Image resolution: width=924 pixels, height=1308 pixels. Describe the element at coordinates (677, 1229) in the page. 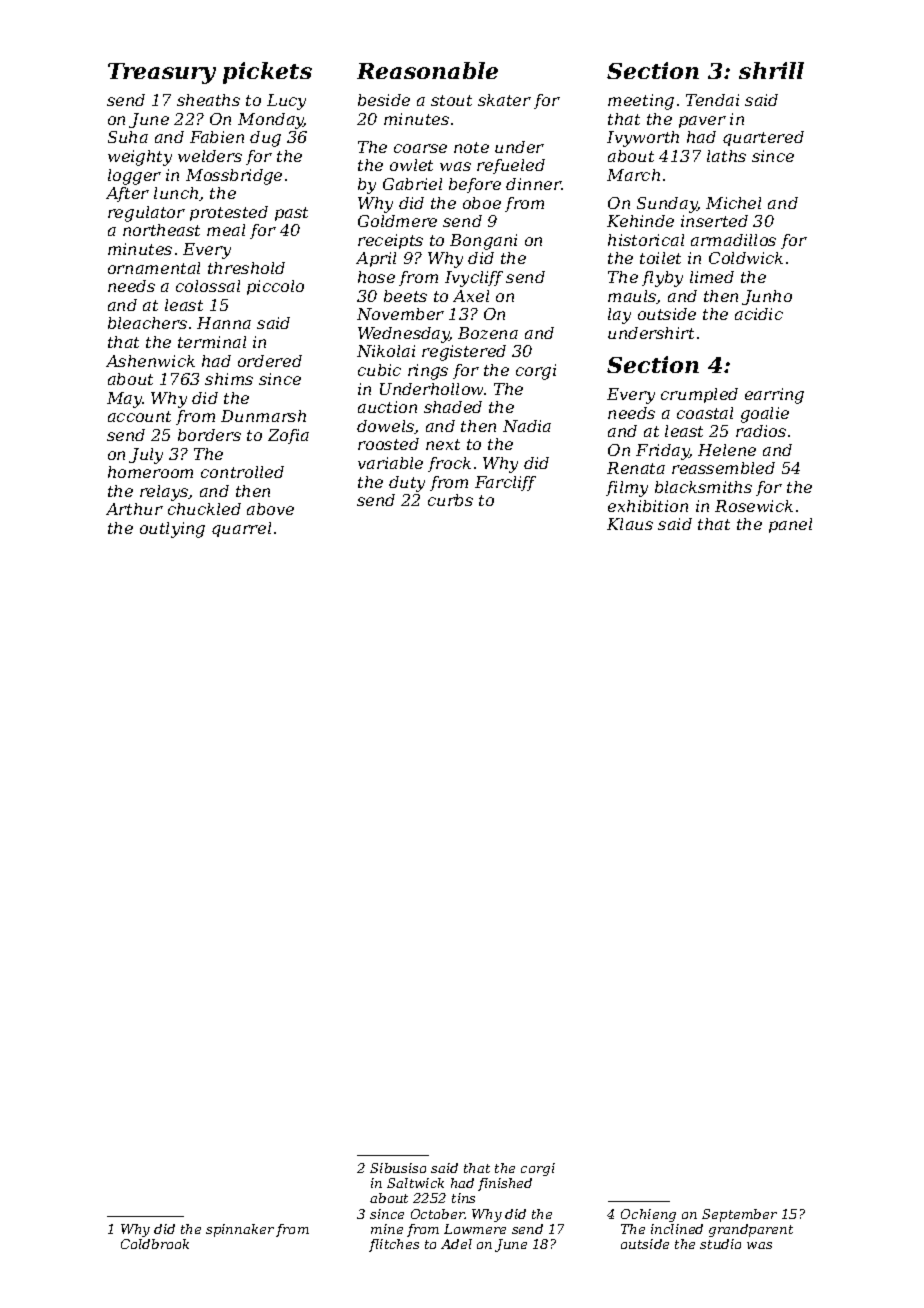

I see `inclined` at that location.
